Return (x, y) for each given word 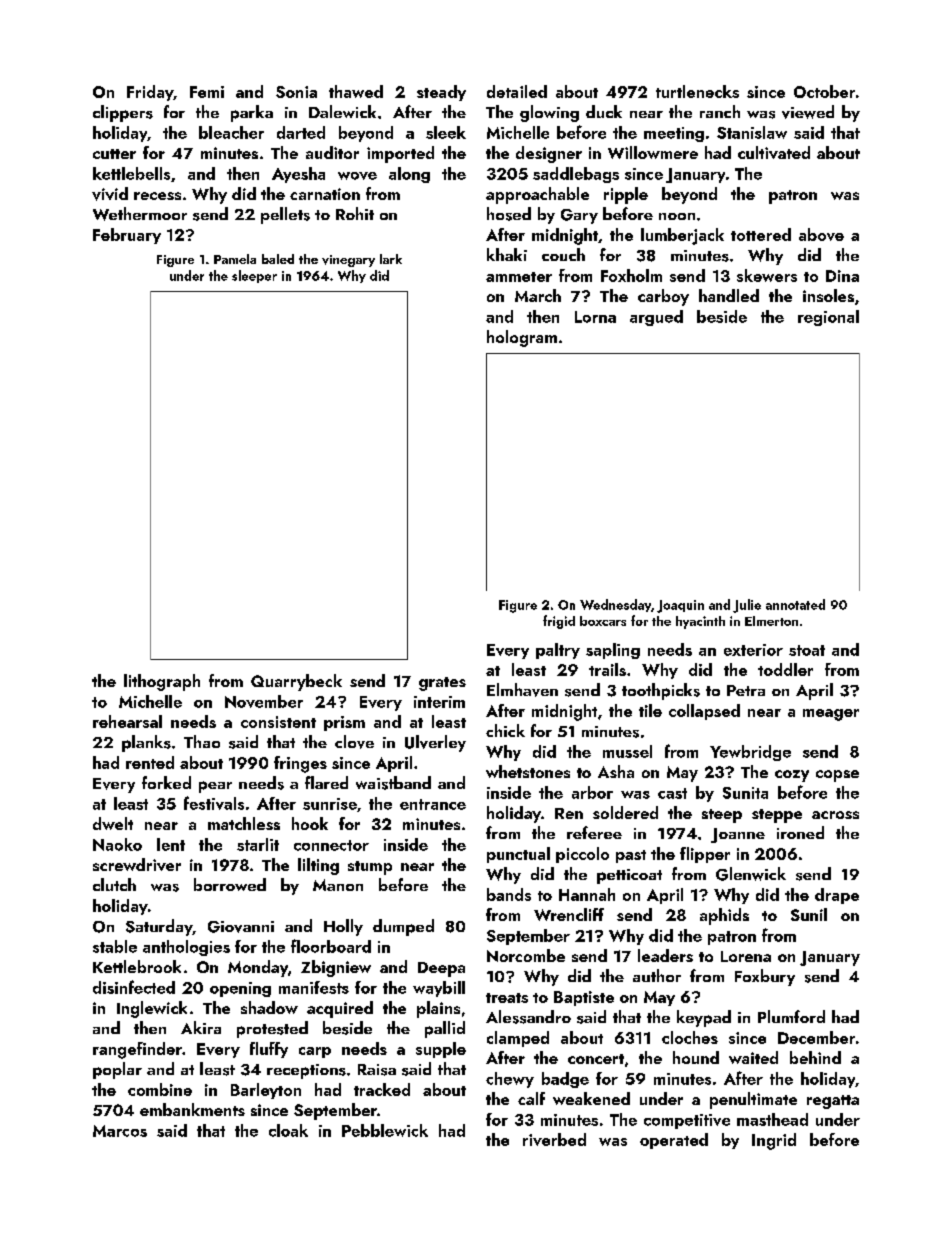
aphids (724, 916)
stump (370, 868)
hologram (522, 338)
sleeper (254, 276)
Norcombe (526, 955)
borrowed (230, 884)
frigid (559, 622)
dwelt (113, 823)
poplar (117, 1070)
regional (828, 318)
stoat (807, 650)
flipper (705, 855)
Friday (150, 93)
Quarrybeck (296, 682)
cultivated (774, 152)
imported (400, 154)
